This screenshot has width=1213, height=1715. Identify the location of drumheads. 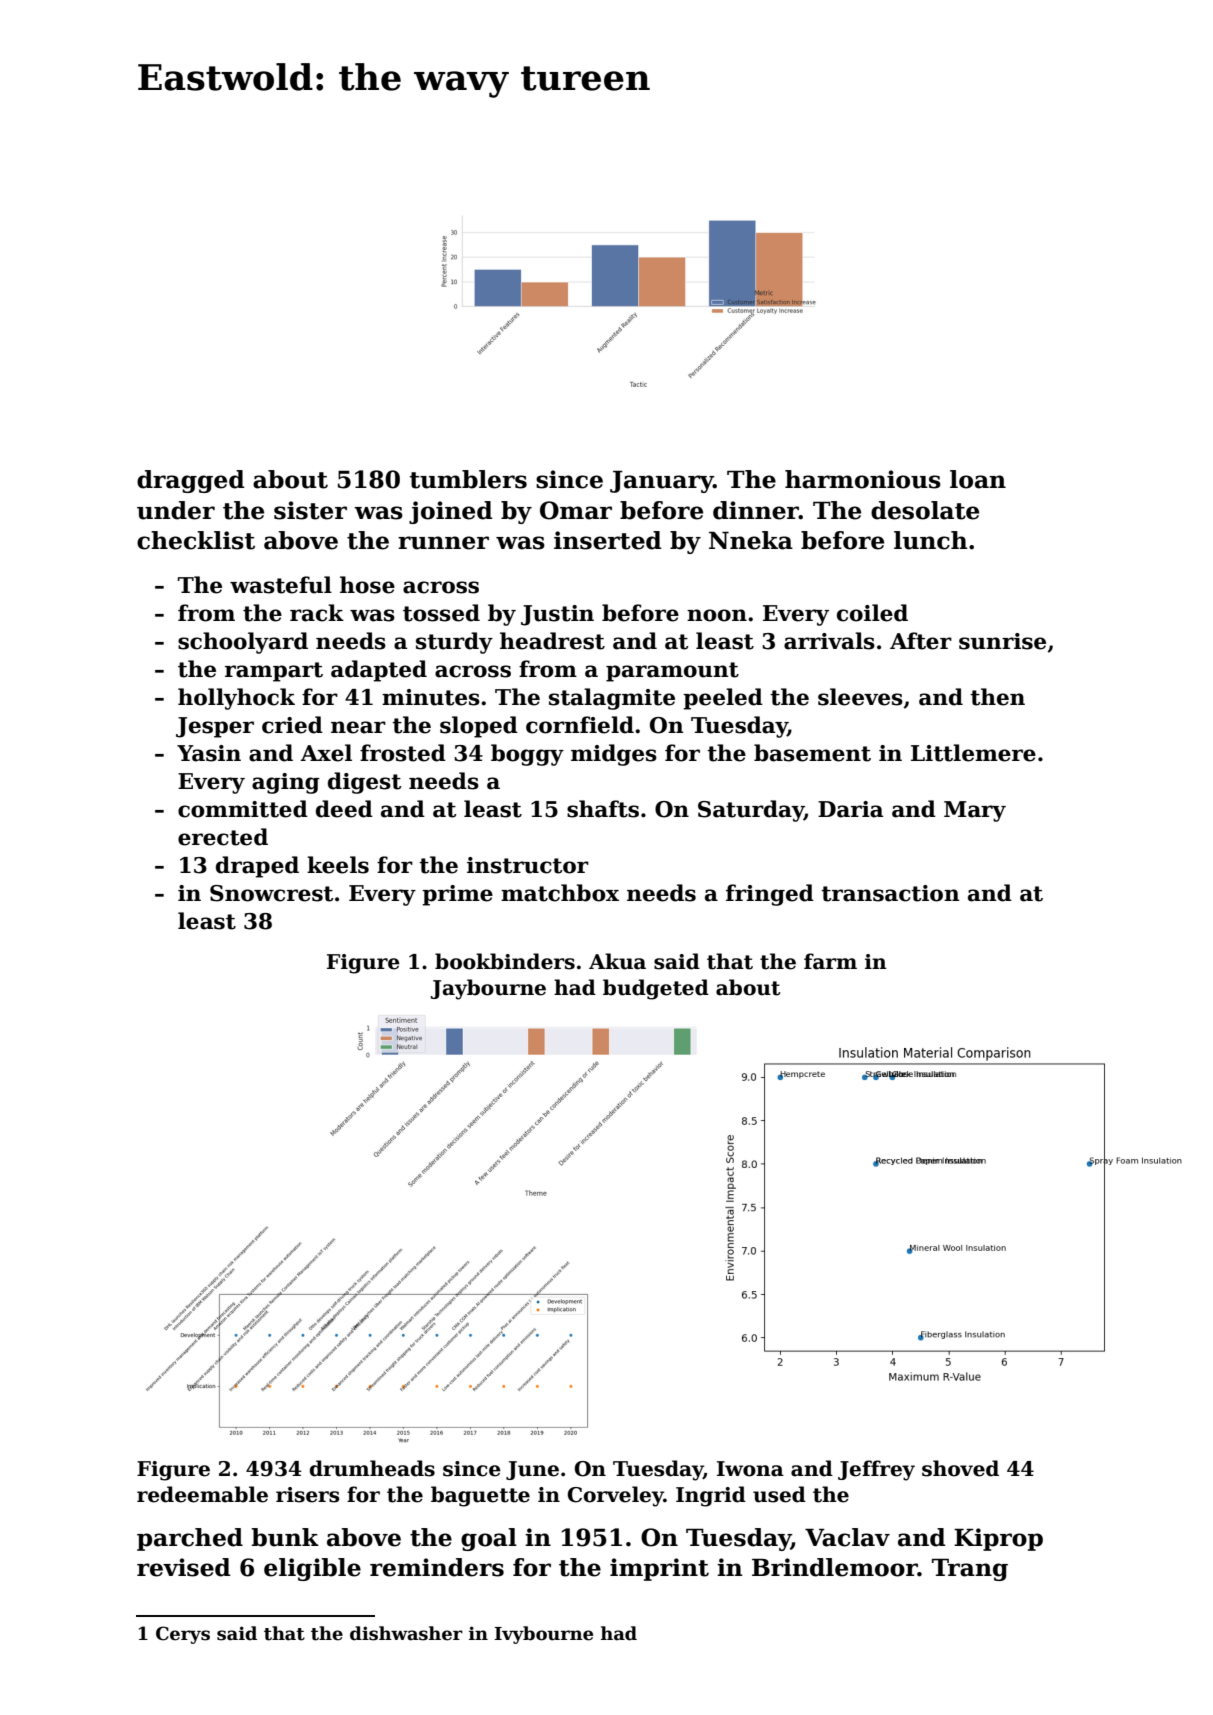
(372, 1468).
